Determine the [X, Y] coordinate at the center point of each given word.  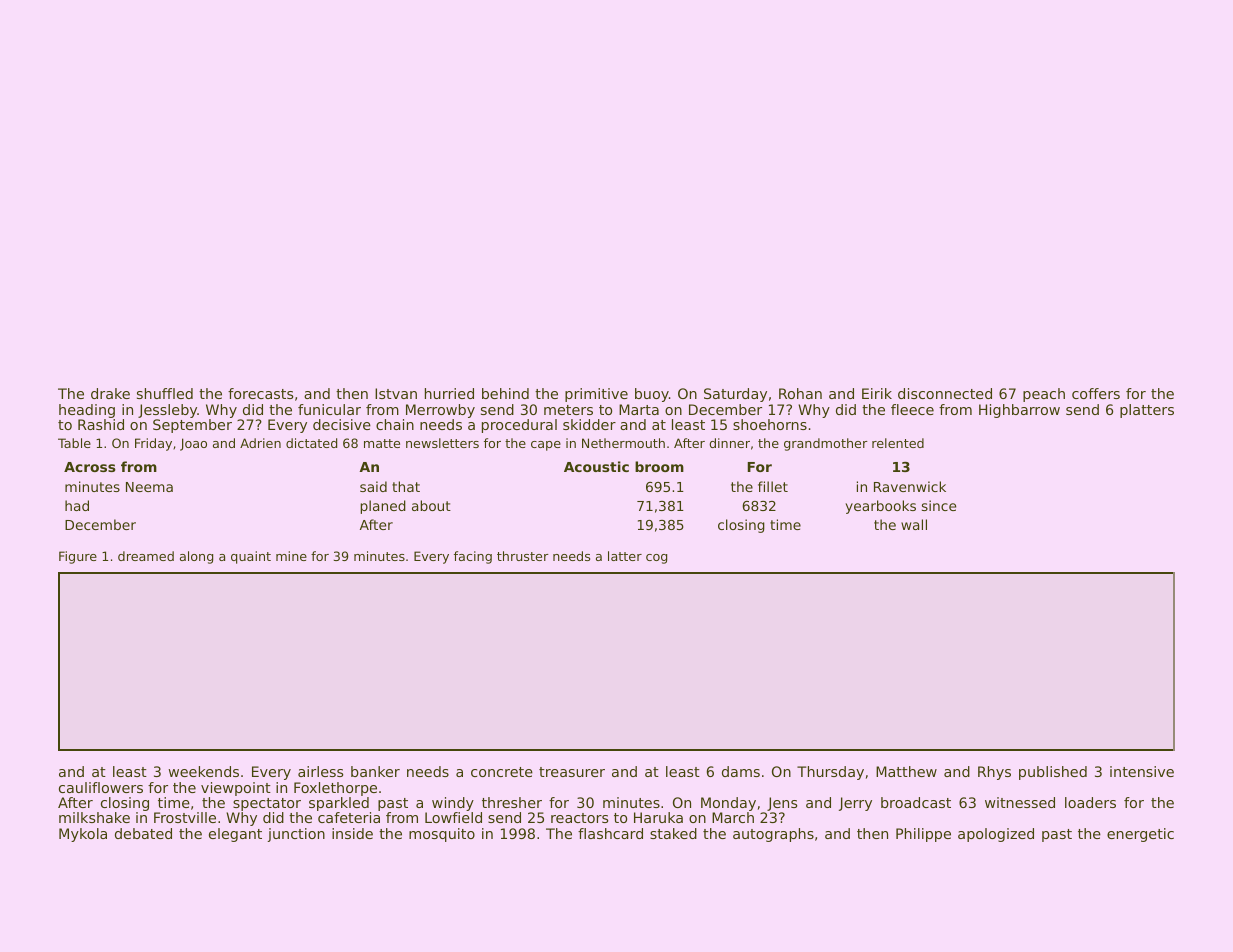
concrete [502, 772]
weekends [204, 771]
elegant [235, 835]
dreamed [146, 556]
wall [914, 524]
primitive [596, 395]
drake [110, 393]
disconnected [945, 393]
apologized [996, 835]
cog [656, 559]
